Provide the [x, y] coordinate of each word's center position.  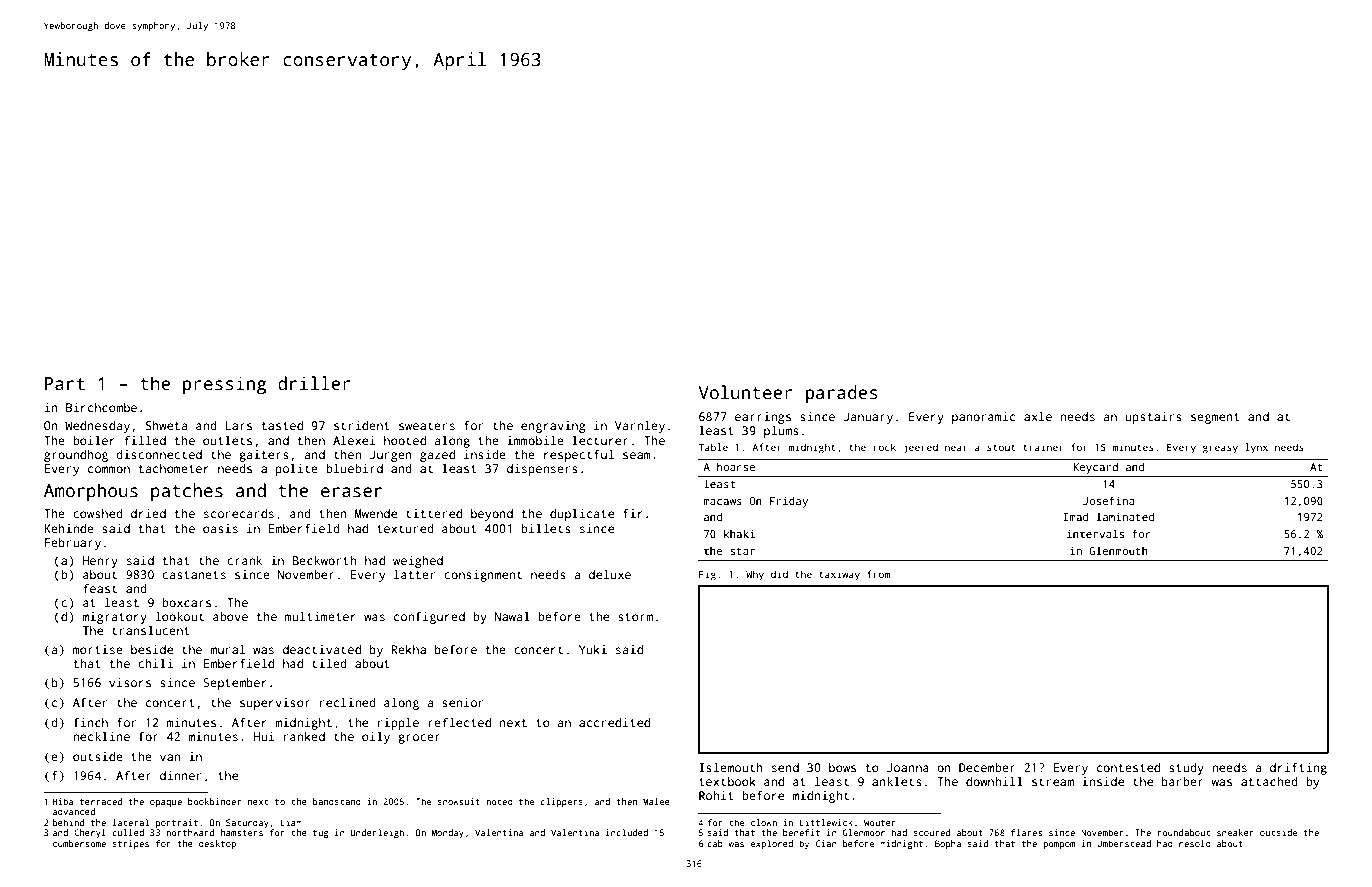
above [230, 616]
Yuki [593, 649]
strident [362, 425]
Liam [291, 822]
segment [1215, 418]
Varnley [640, 426]
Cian [826, 843]
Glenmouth [1118, 550]
